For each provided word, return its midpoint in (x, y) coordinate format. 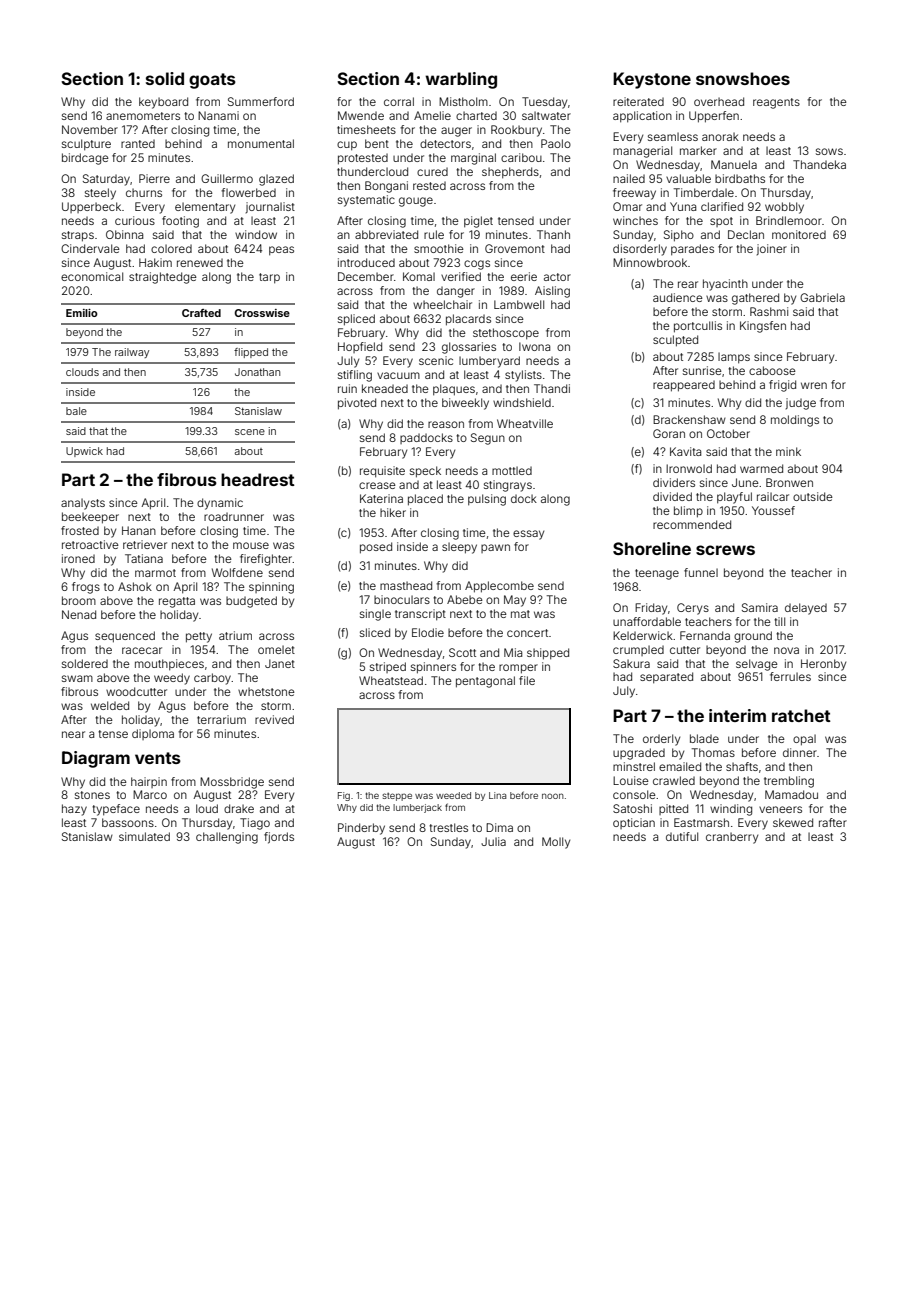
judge (801, 404)
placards (468, 320)
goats (212, 81)
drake (239, 808)
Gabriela (822, 297)
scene (250, 432)
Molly (556, 843)
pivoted (357, 404)
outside (813, 496)
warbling (461, 80)
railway (132, 353)
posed (376, 548)
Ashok (135, 586)
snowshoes (743, 78)
